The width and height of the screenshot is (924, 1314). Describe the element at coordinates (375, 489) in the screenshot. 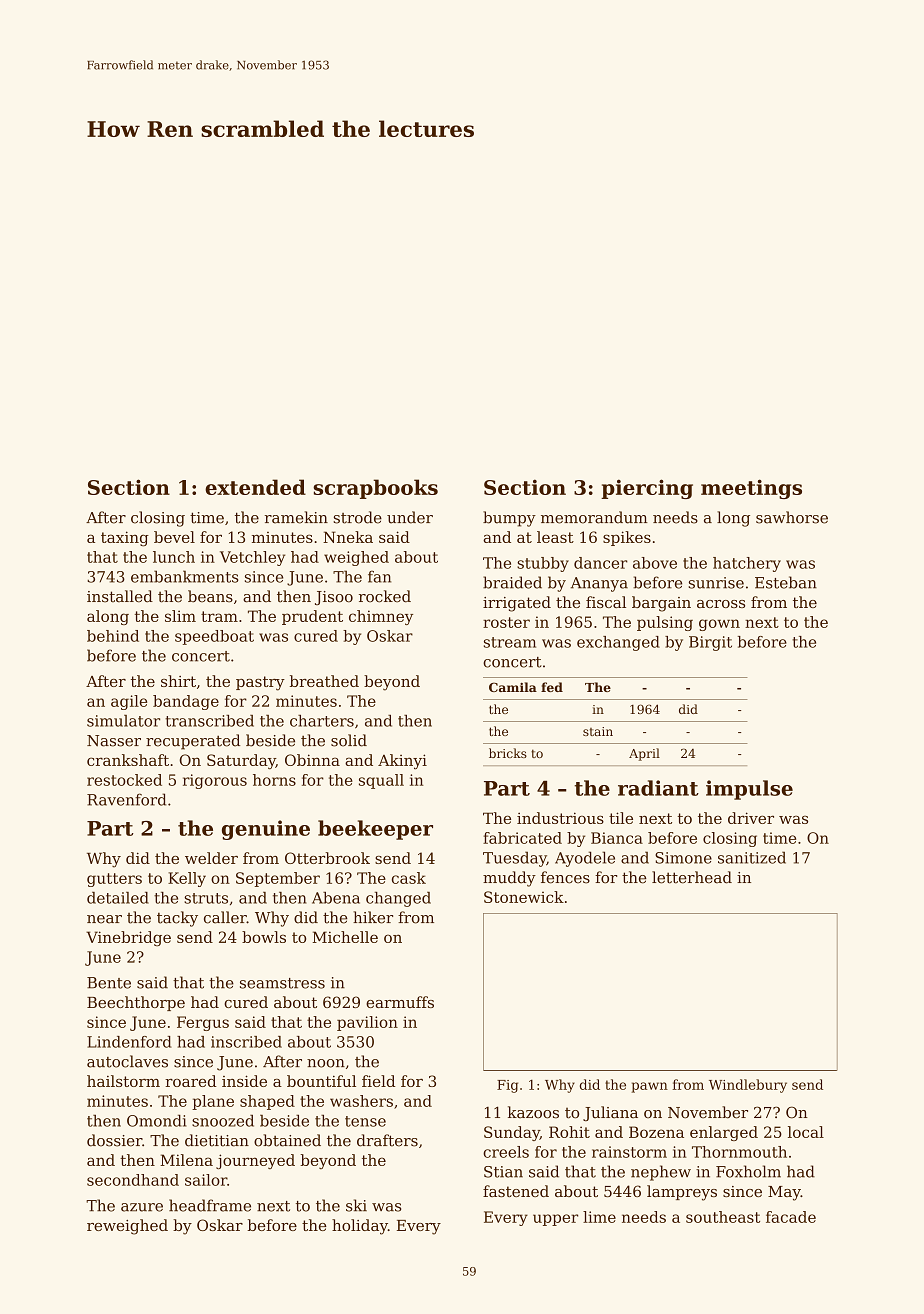

I see `scrapbooks` at that location.
